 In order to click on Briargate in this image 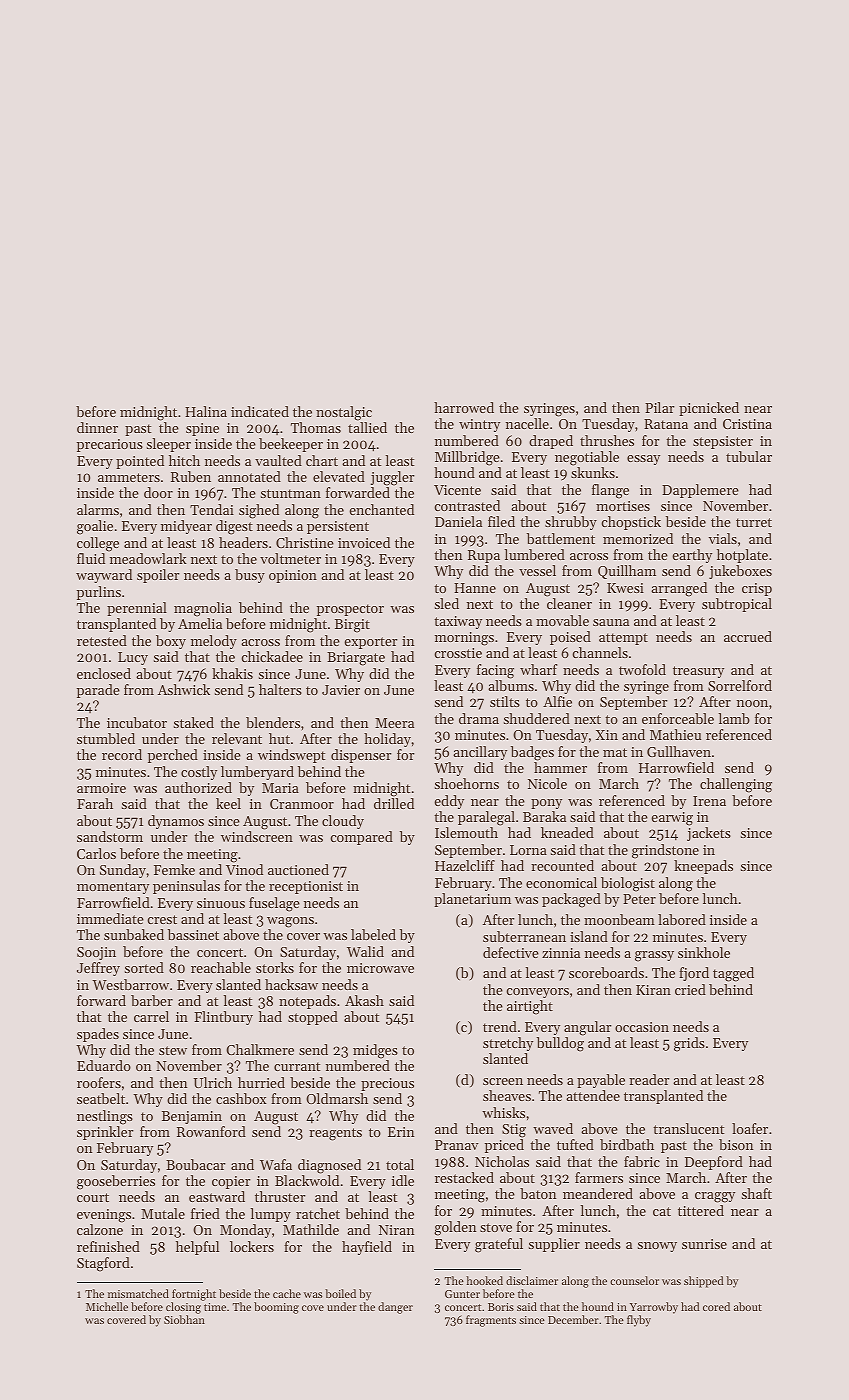, I will do `click(356, 659)`.
